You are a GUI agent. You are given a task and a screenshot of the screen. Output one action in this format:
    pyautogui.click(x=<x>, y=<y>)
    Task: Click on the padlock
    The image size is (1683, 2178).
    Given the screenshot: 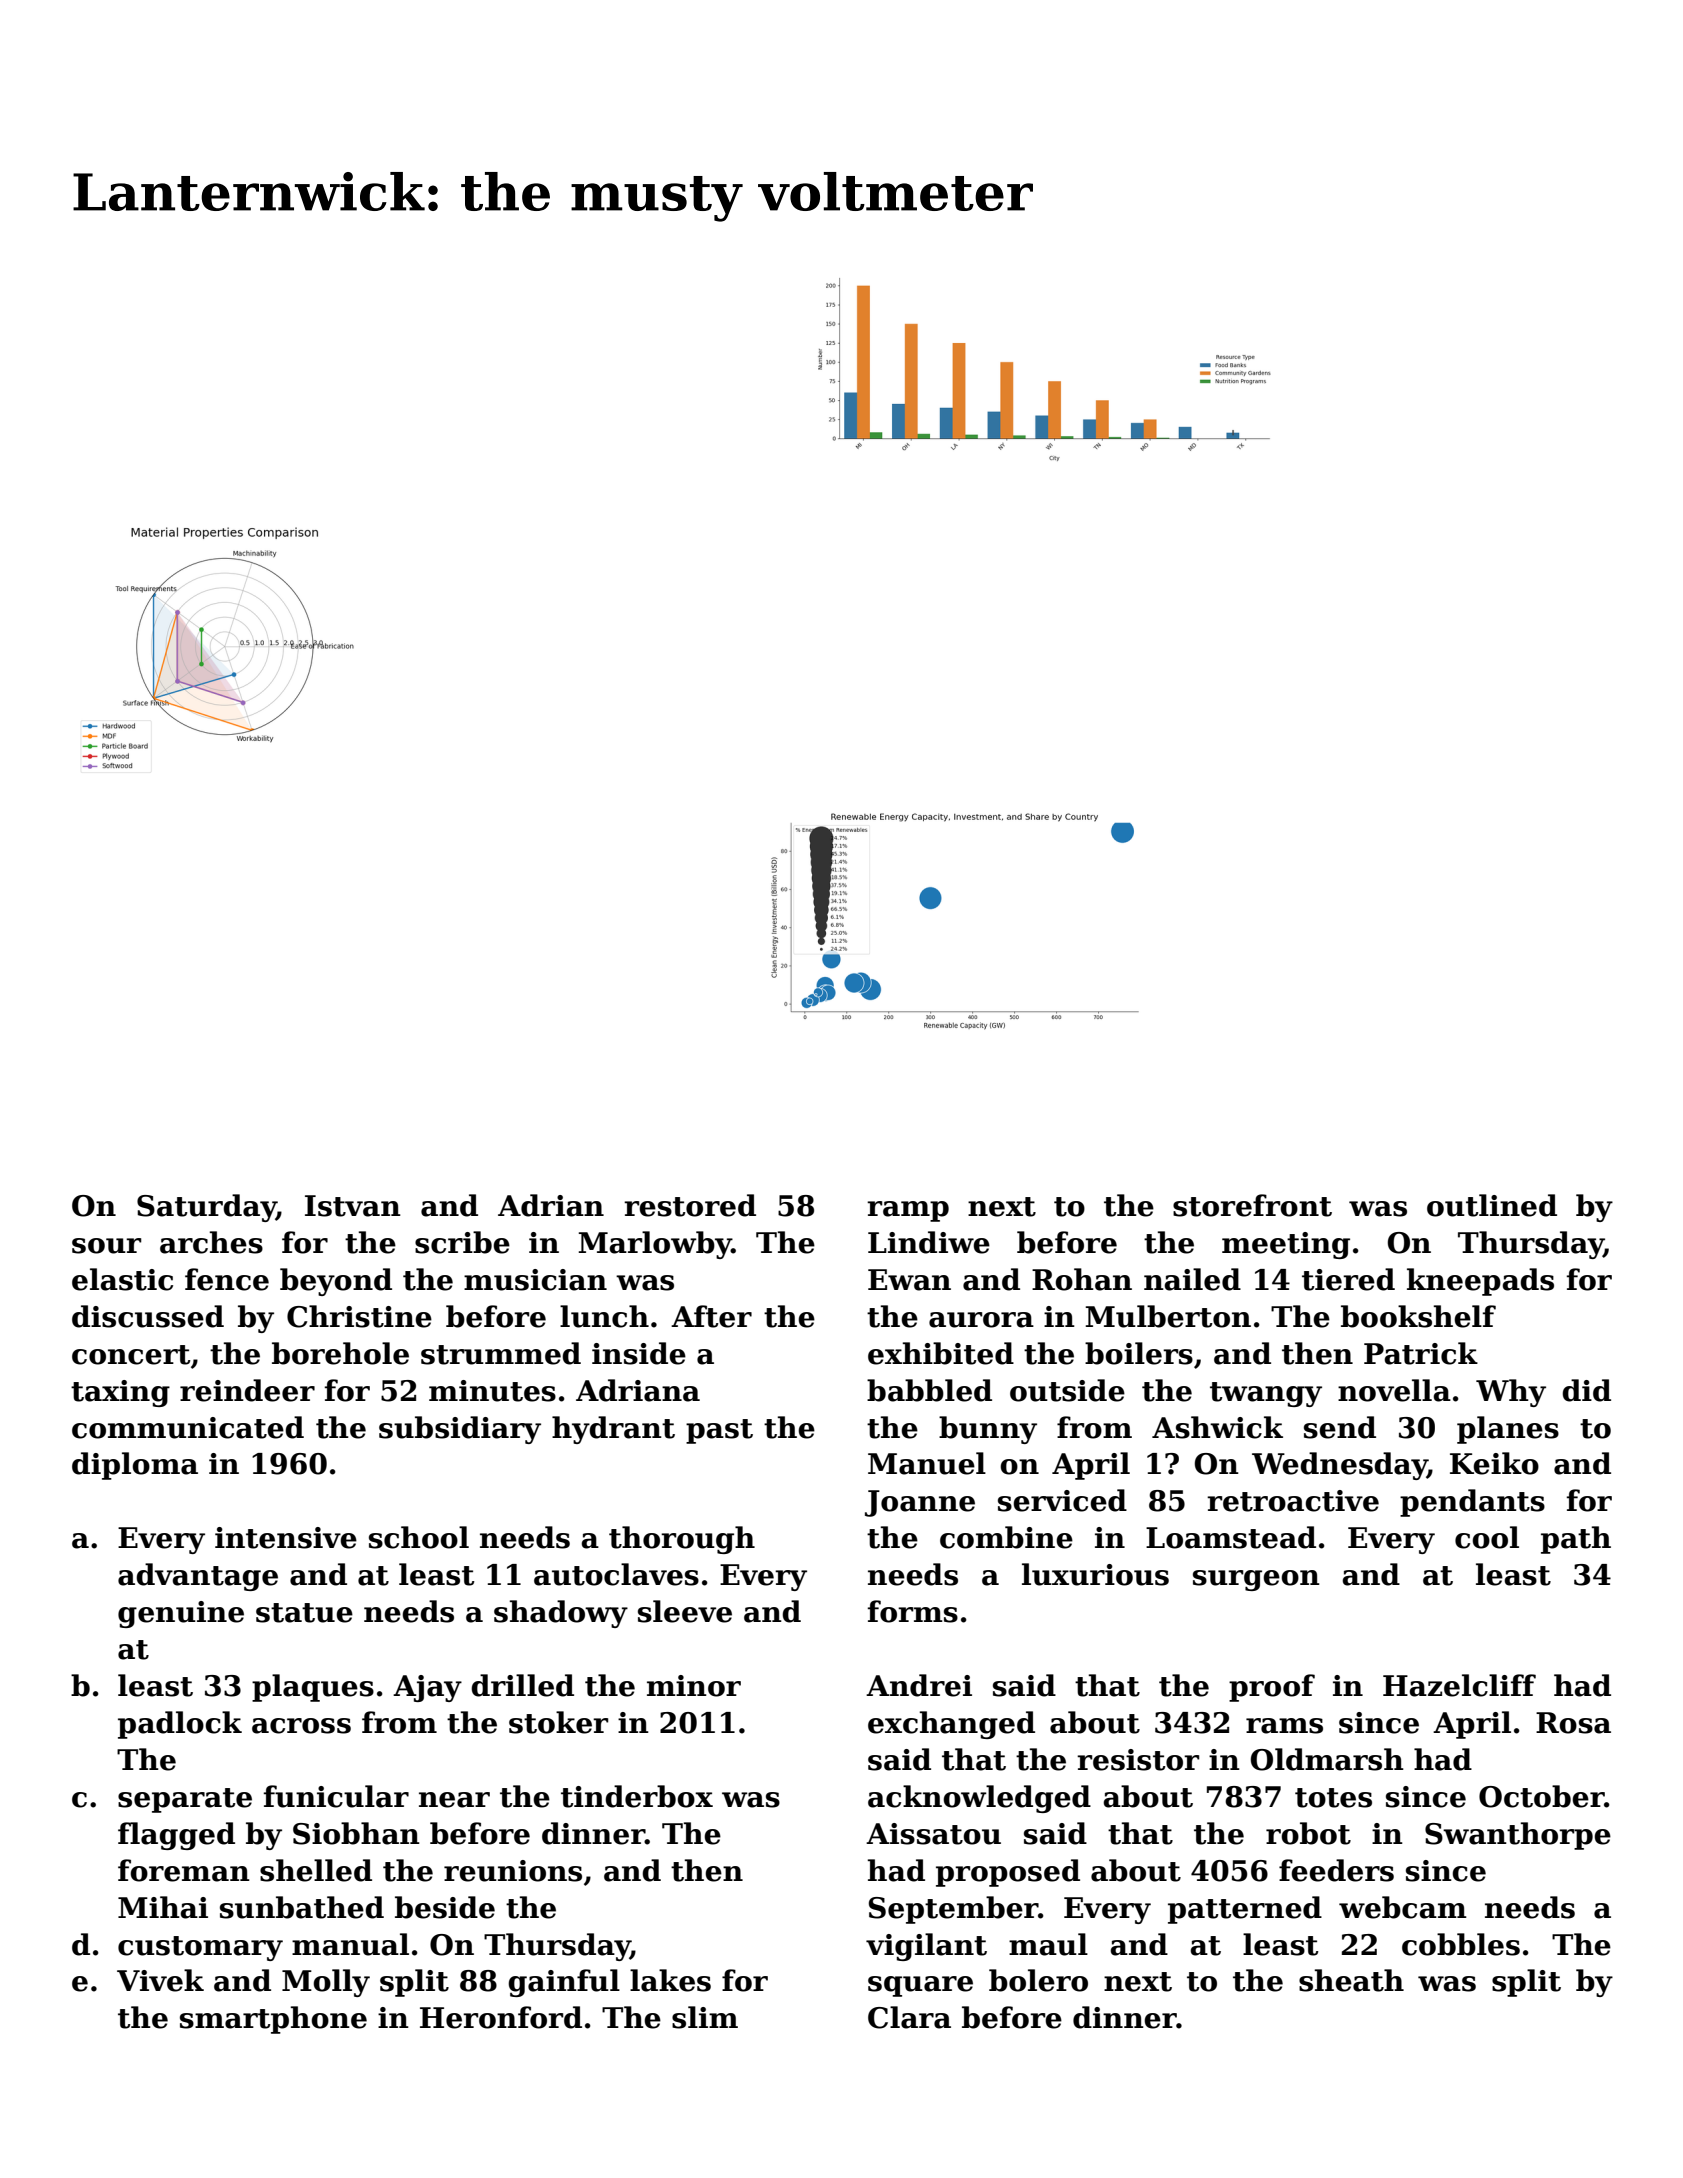 What is the action you would take?
    pyautogui.click(x=180, y=1725)
